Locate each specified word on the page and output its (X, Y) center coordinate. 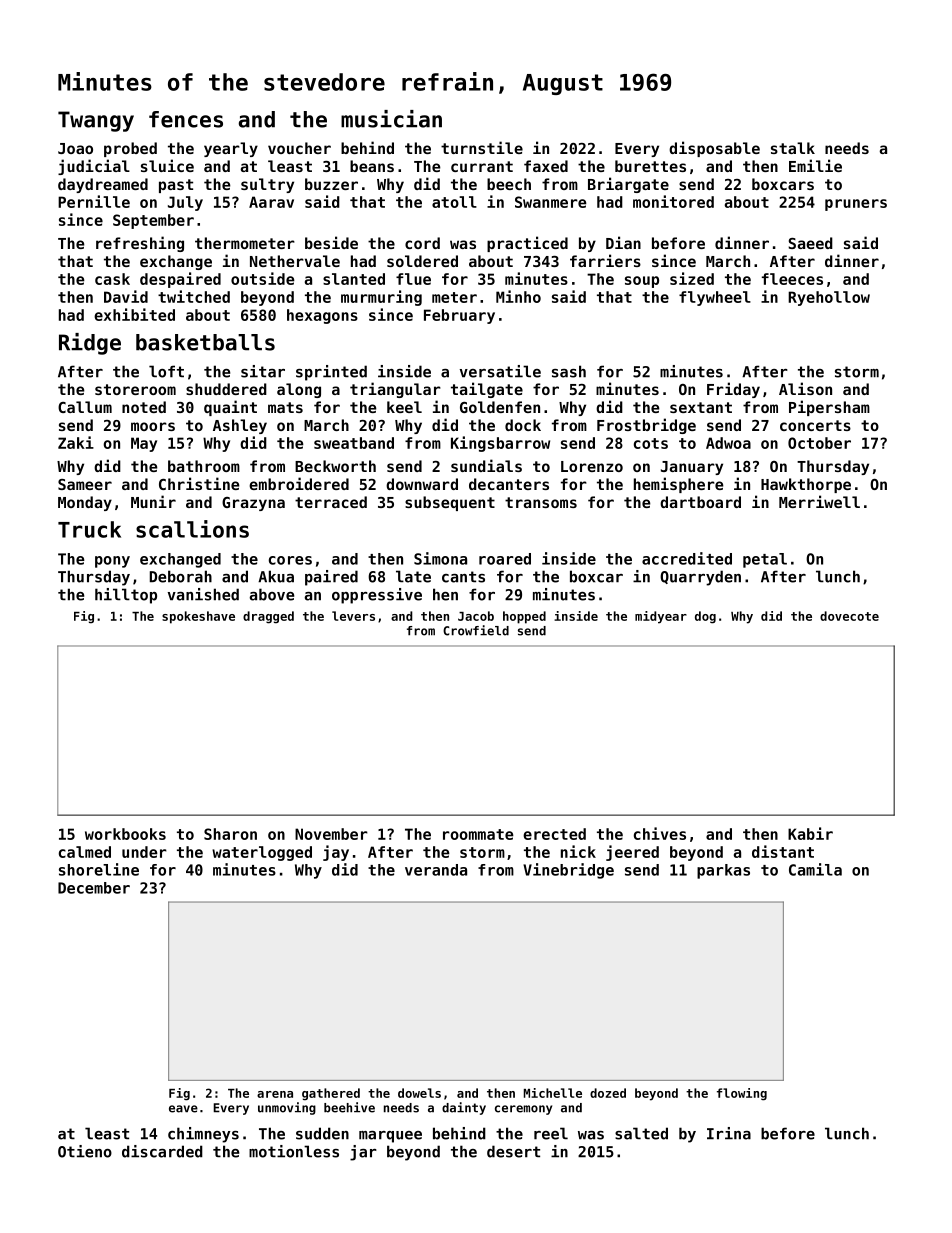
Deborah (181, 576)
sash (569, 371)
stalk (793, 148)
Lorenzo (592, 466)
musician (391, 119)
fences (186, 119)
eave (183, 1109)
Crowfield (476, 630)
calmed (85, 852)
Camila (815, 869)
